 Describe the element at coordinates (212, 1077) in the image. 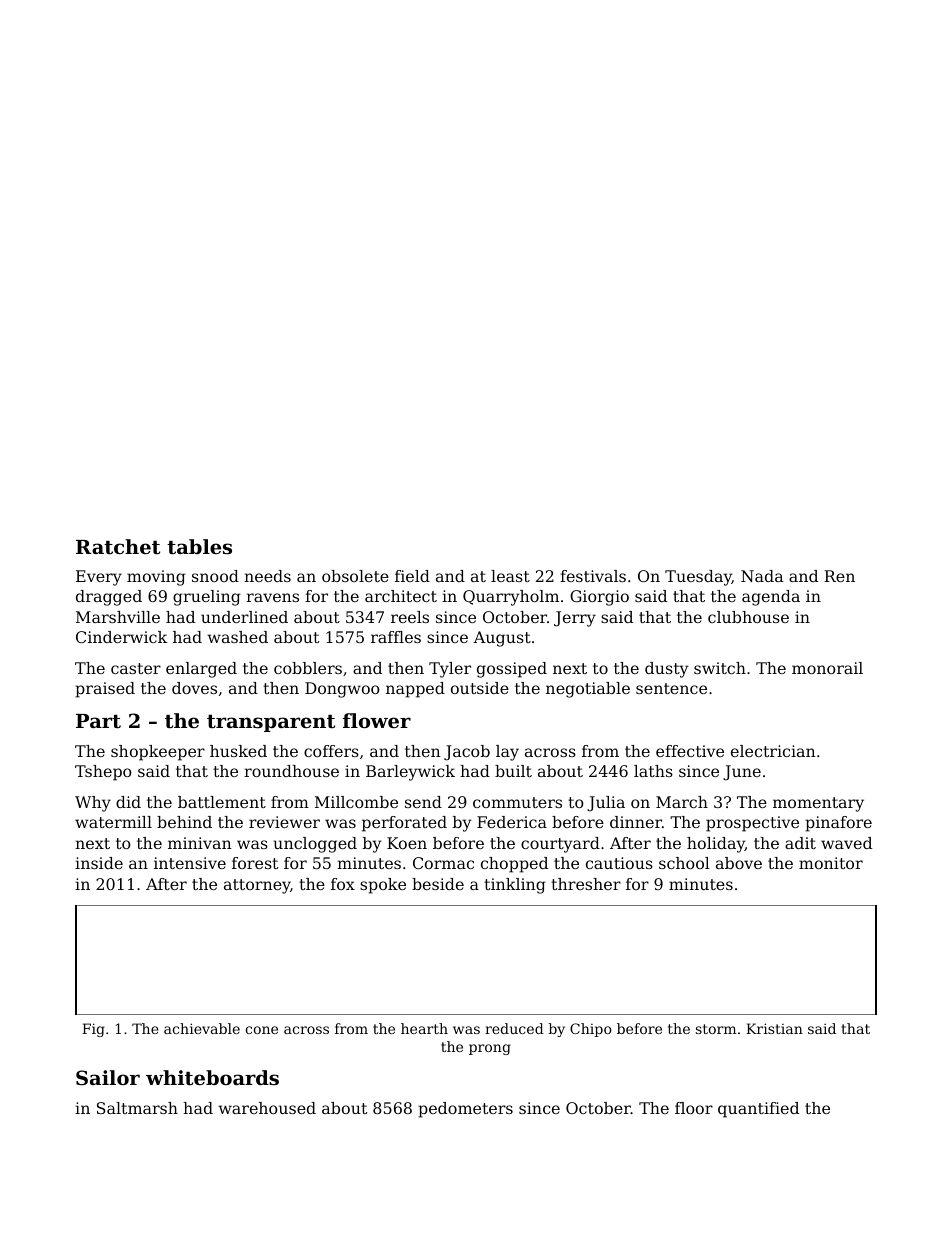

I see `whiteboards` at that location.
